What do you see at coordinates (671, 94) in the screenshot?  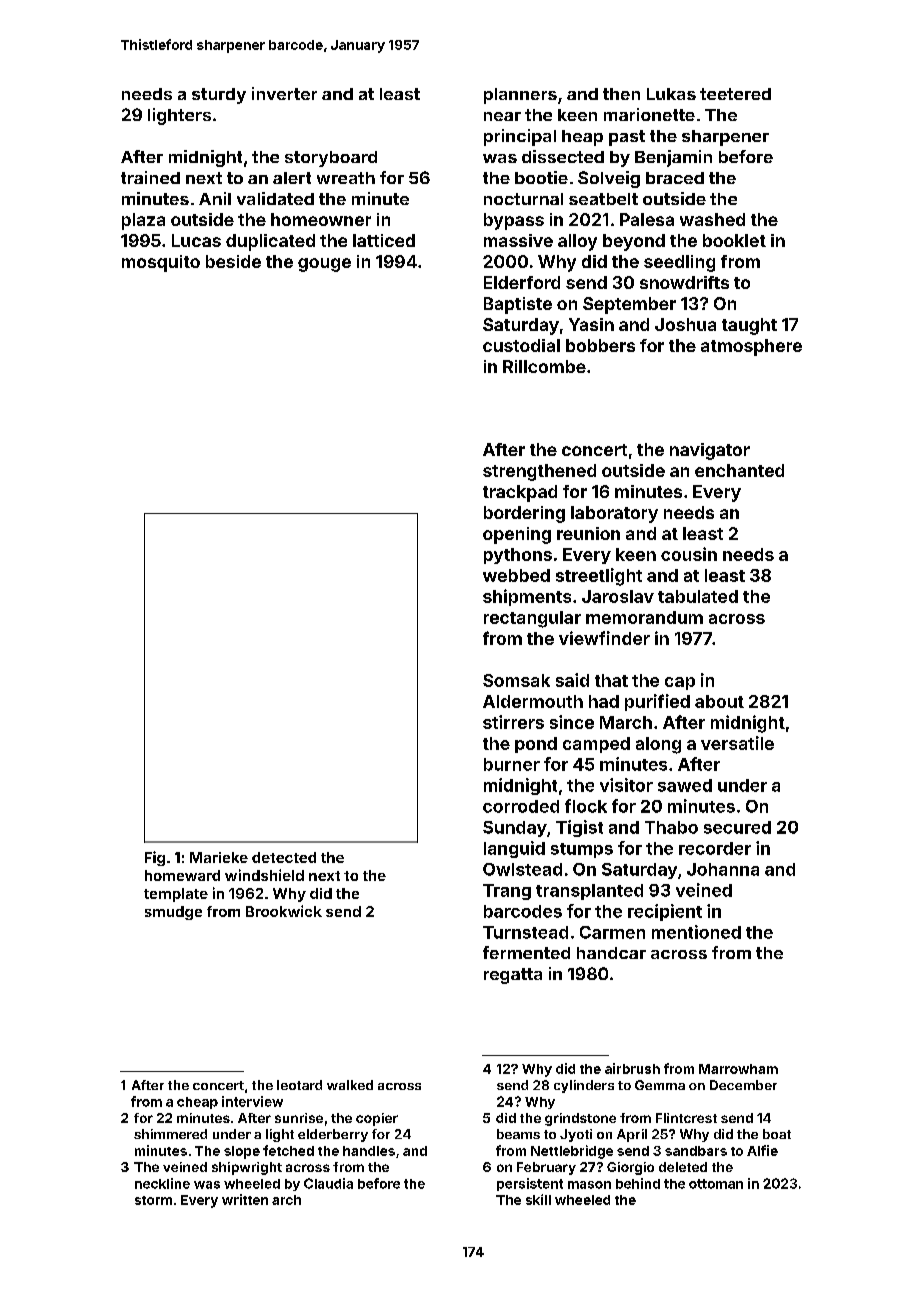 I see `Lukas` at bounding box center [671, 94].
